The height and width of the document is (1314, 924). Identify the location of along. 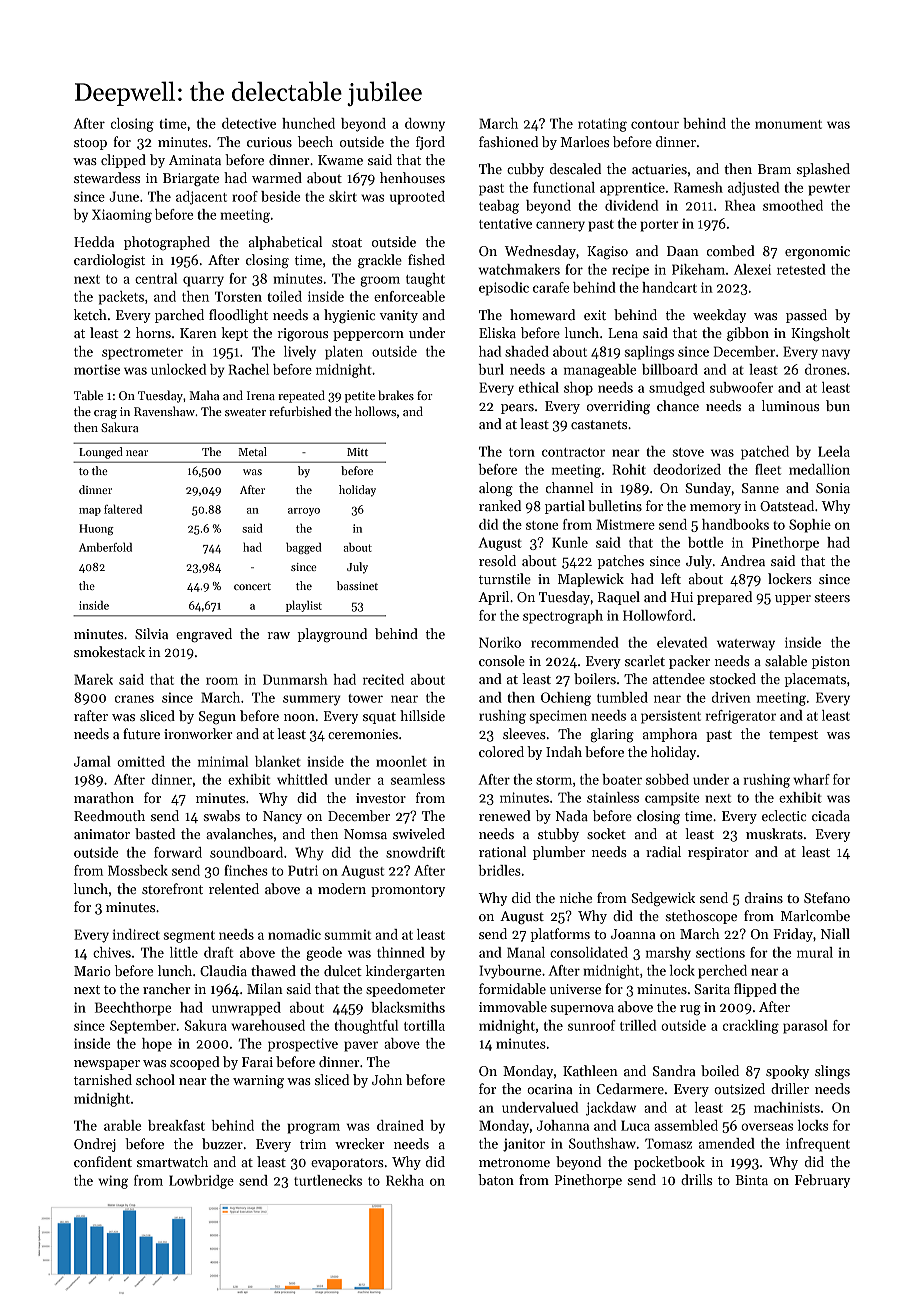
(496, 489).
